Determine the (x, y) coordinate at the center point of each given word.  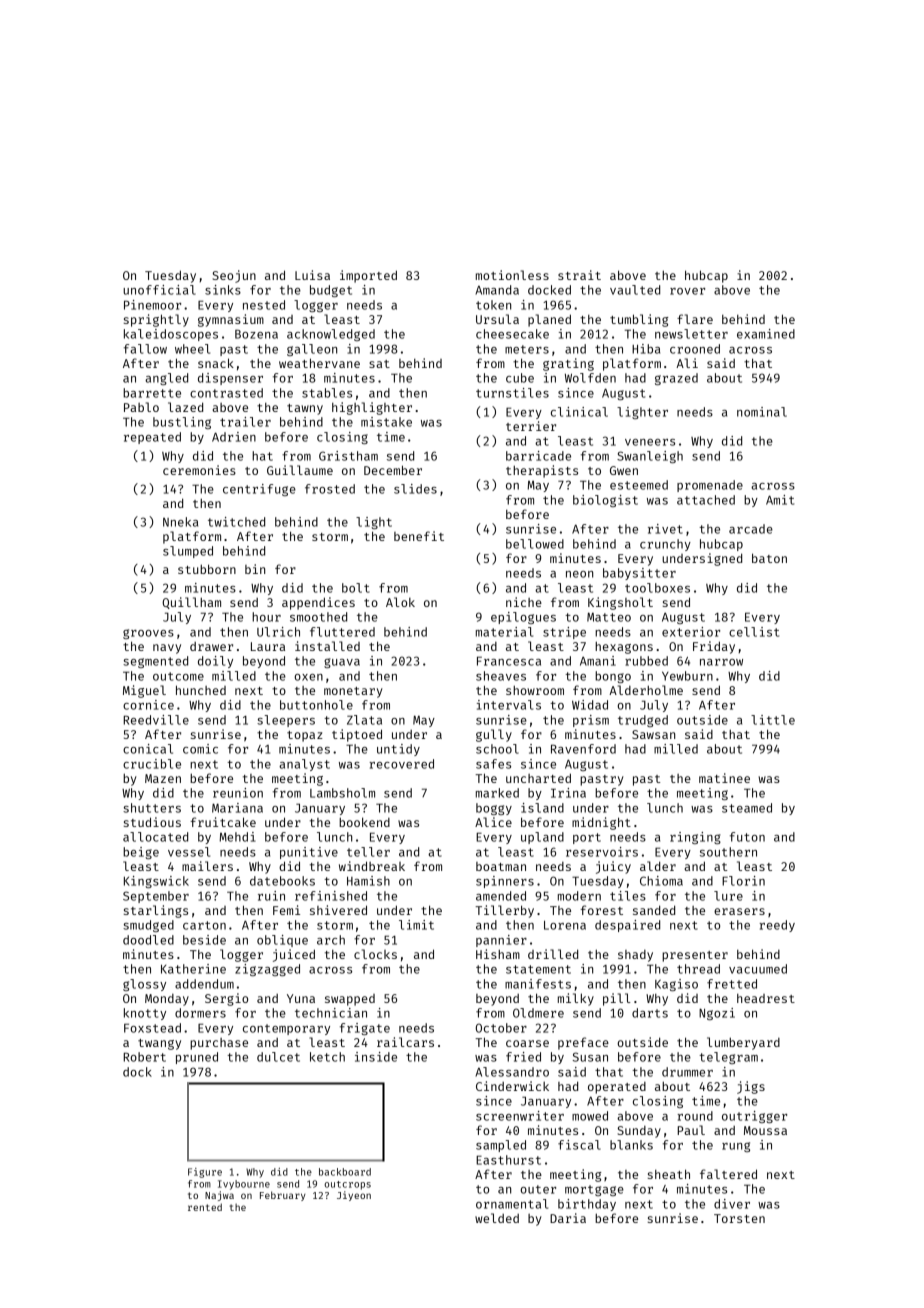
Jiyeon (354, 1196)
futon (747, 837)
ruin (271, 896)
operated (617, 1088)
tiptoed (357, 735)
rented (205, 1207)
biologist (605, 501)
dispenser (230, 379)
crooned (695, 349)
